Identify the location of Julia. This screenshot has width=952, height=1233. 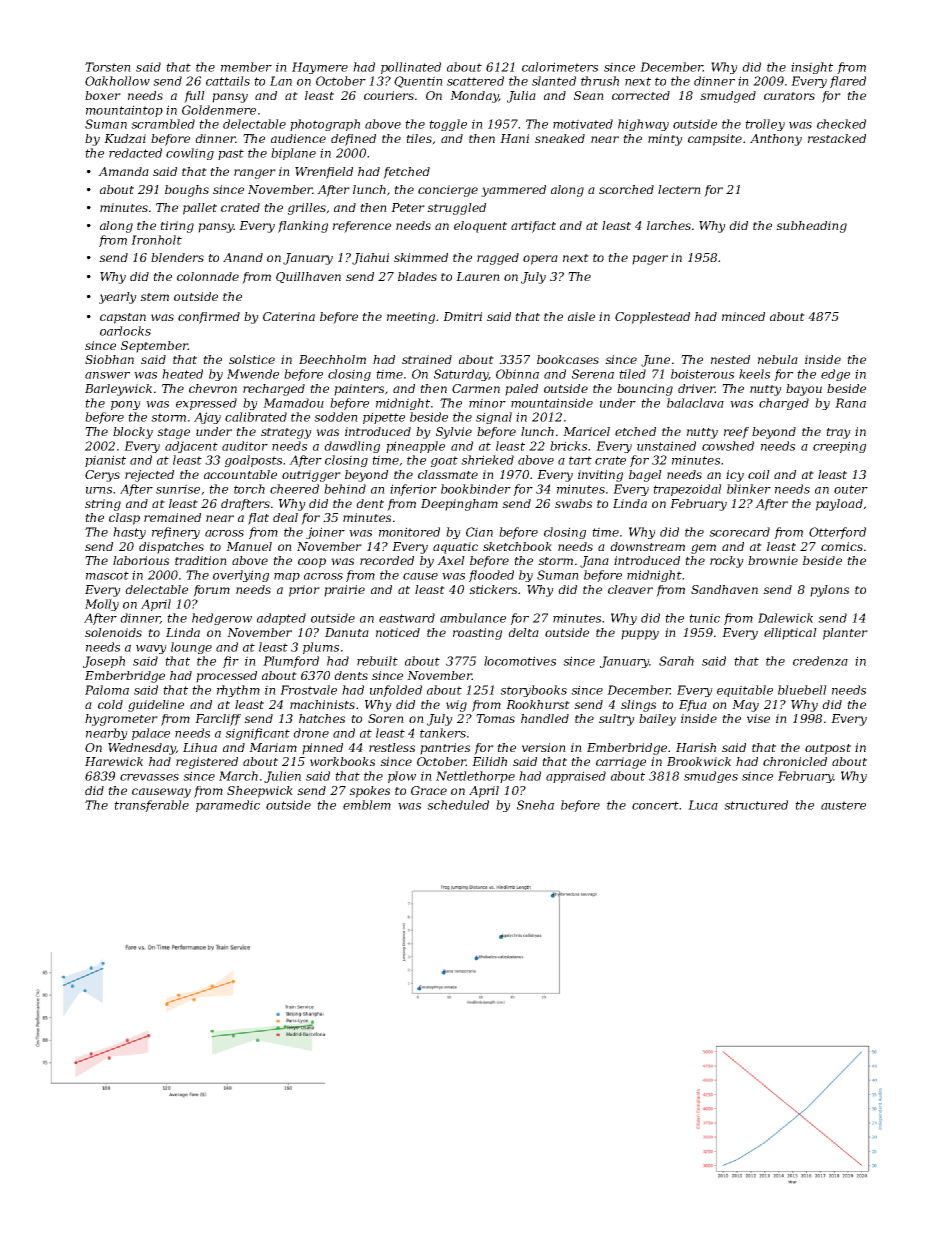
(521, 97).
